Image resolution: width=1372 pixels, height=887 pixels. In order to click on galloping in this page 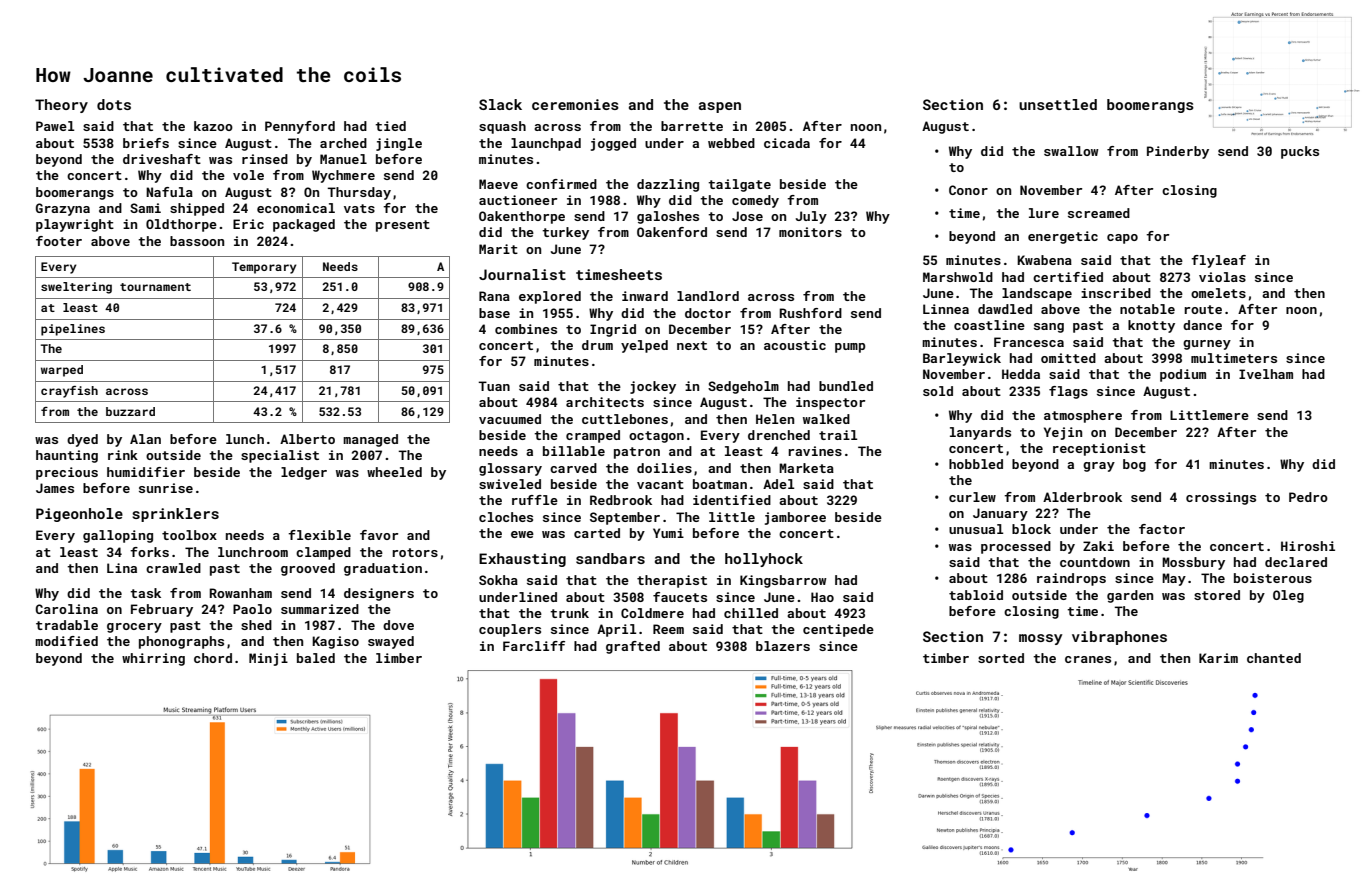, I will do `click(118, 536)`.
